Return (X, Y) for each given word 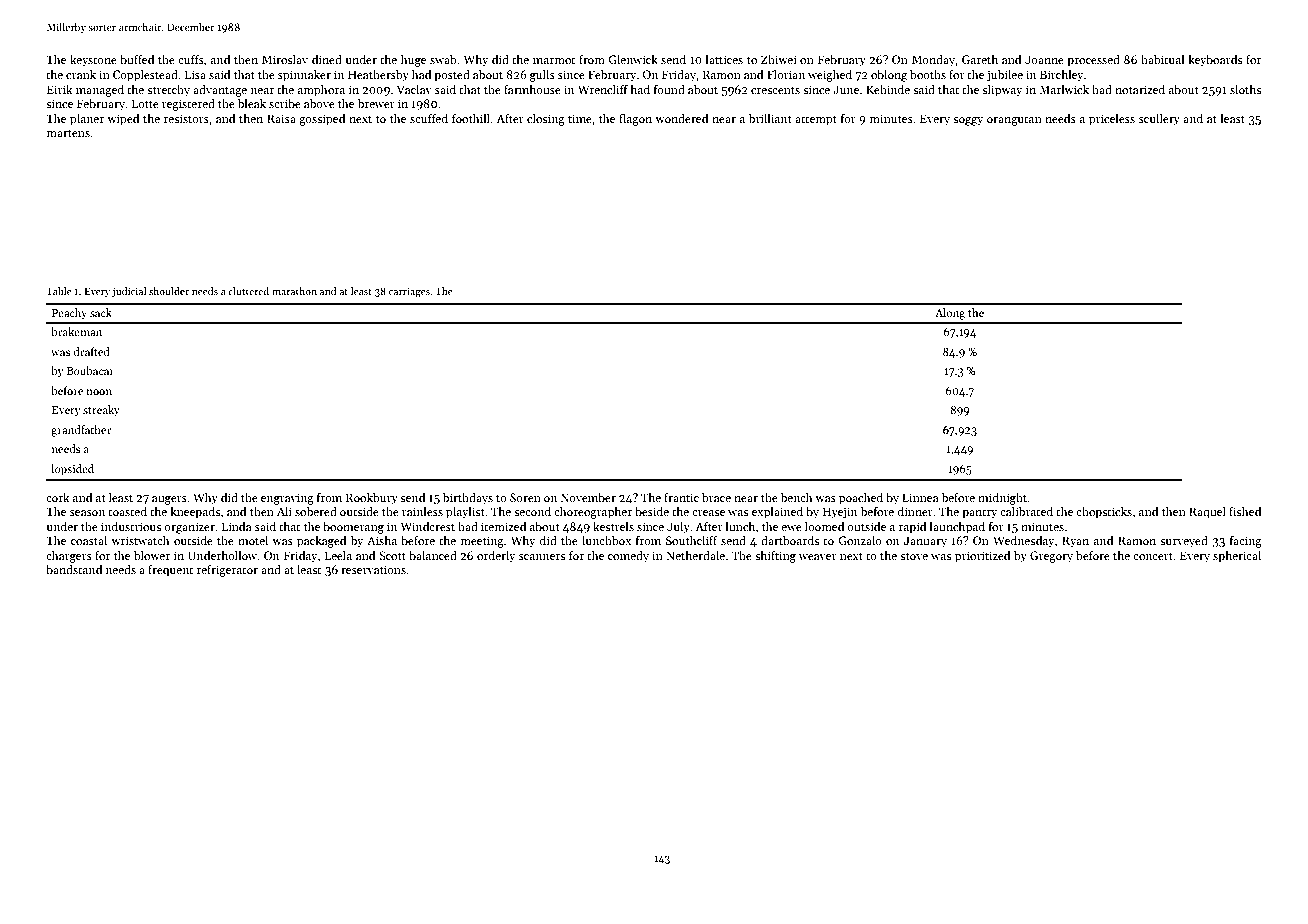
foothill (471, 118)
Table (59, 291)
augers (169, 500)
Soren (525, 497)
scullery (1159, 120)
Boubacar (90, 370)
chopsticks (1104, 513)
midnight (1003, 499)
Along (950, 314)
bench (796, 497)
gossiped (322, 120)
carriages (409, 292)
